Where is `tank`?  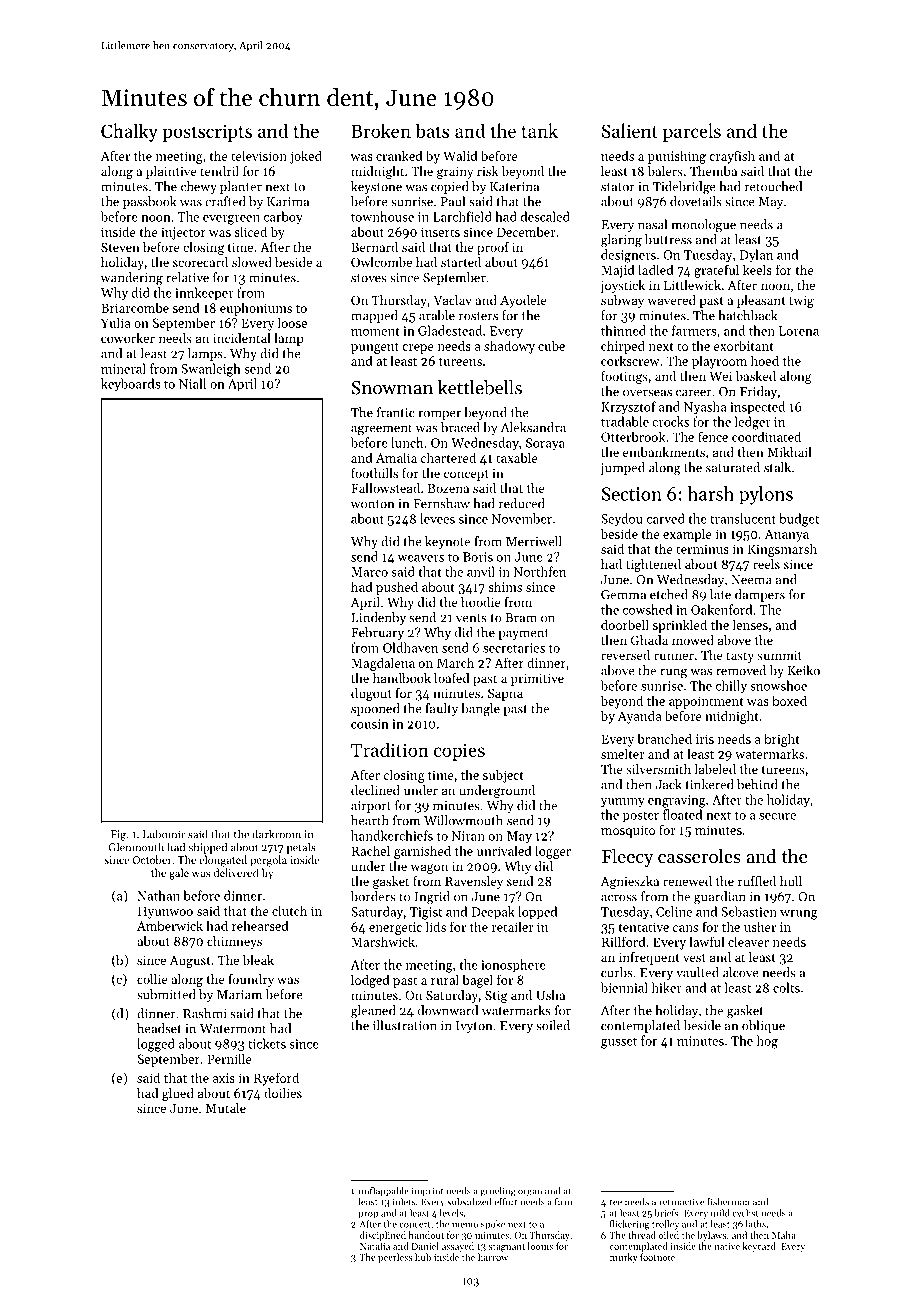
tank is located at coordinates (539, 130).
